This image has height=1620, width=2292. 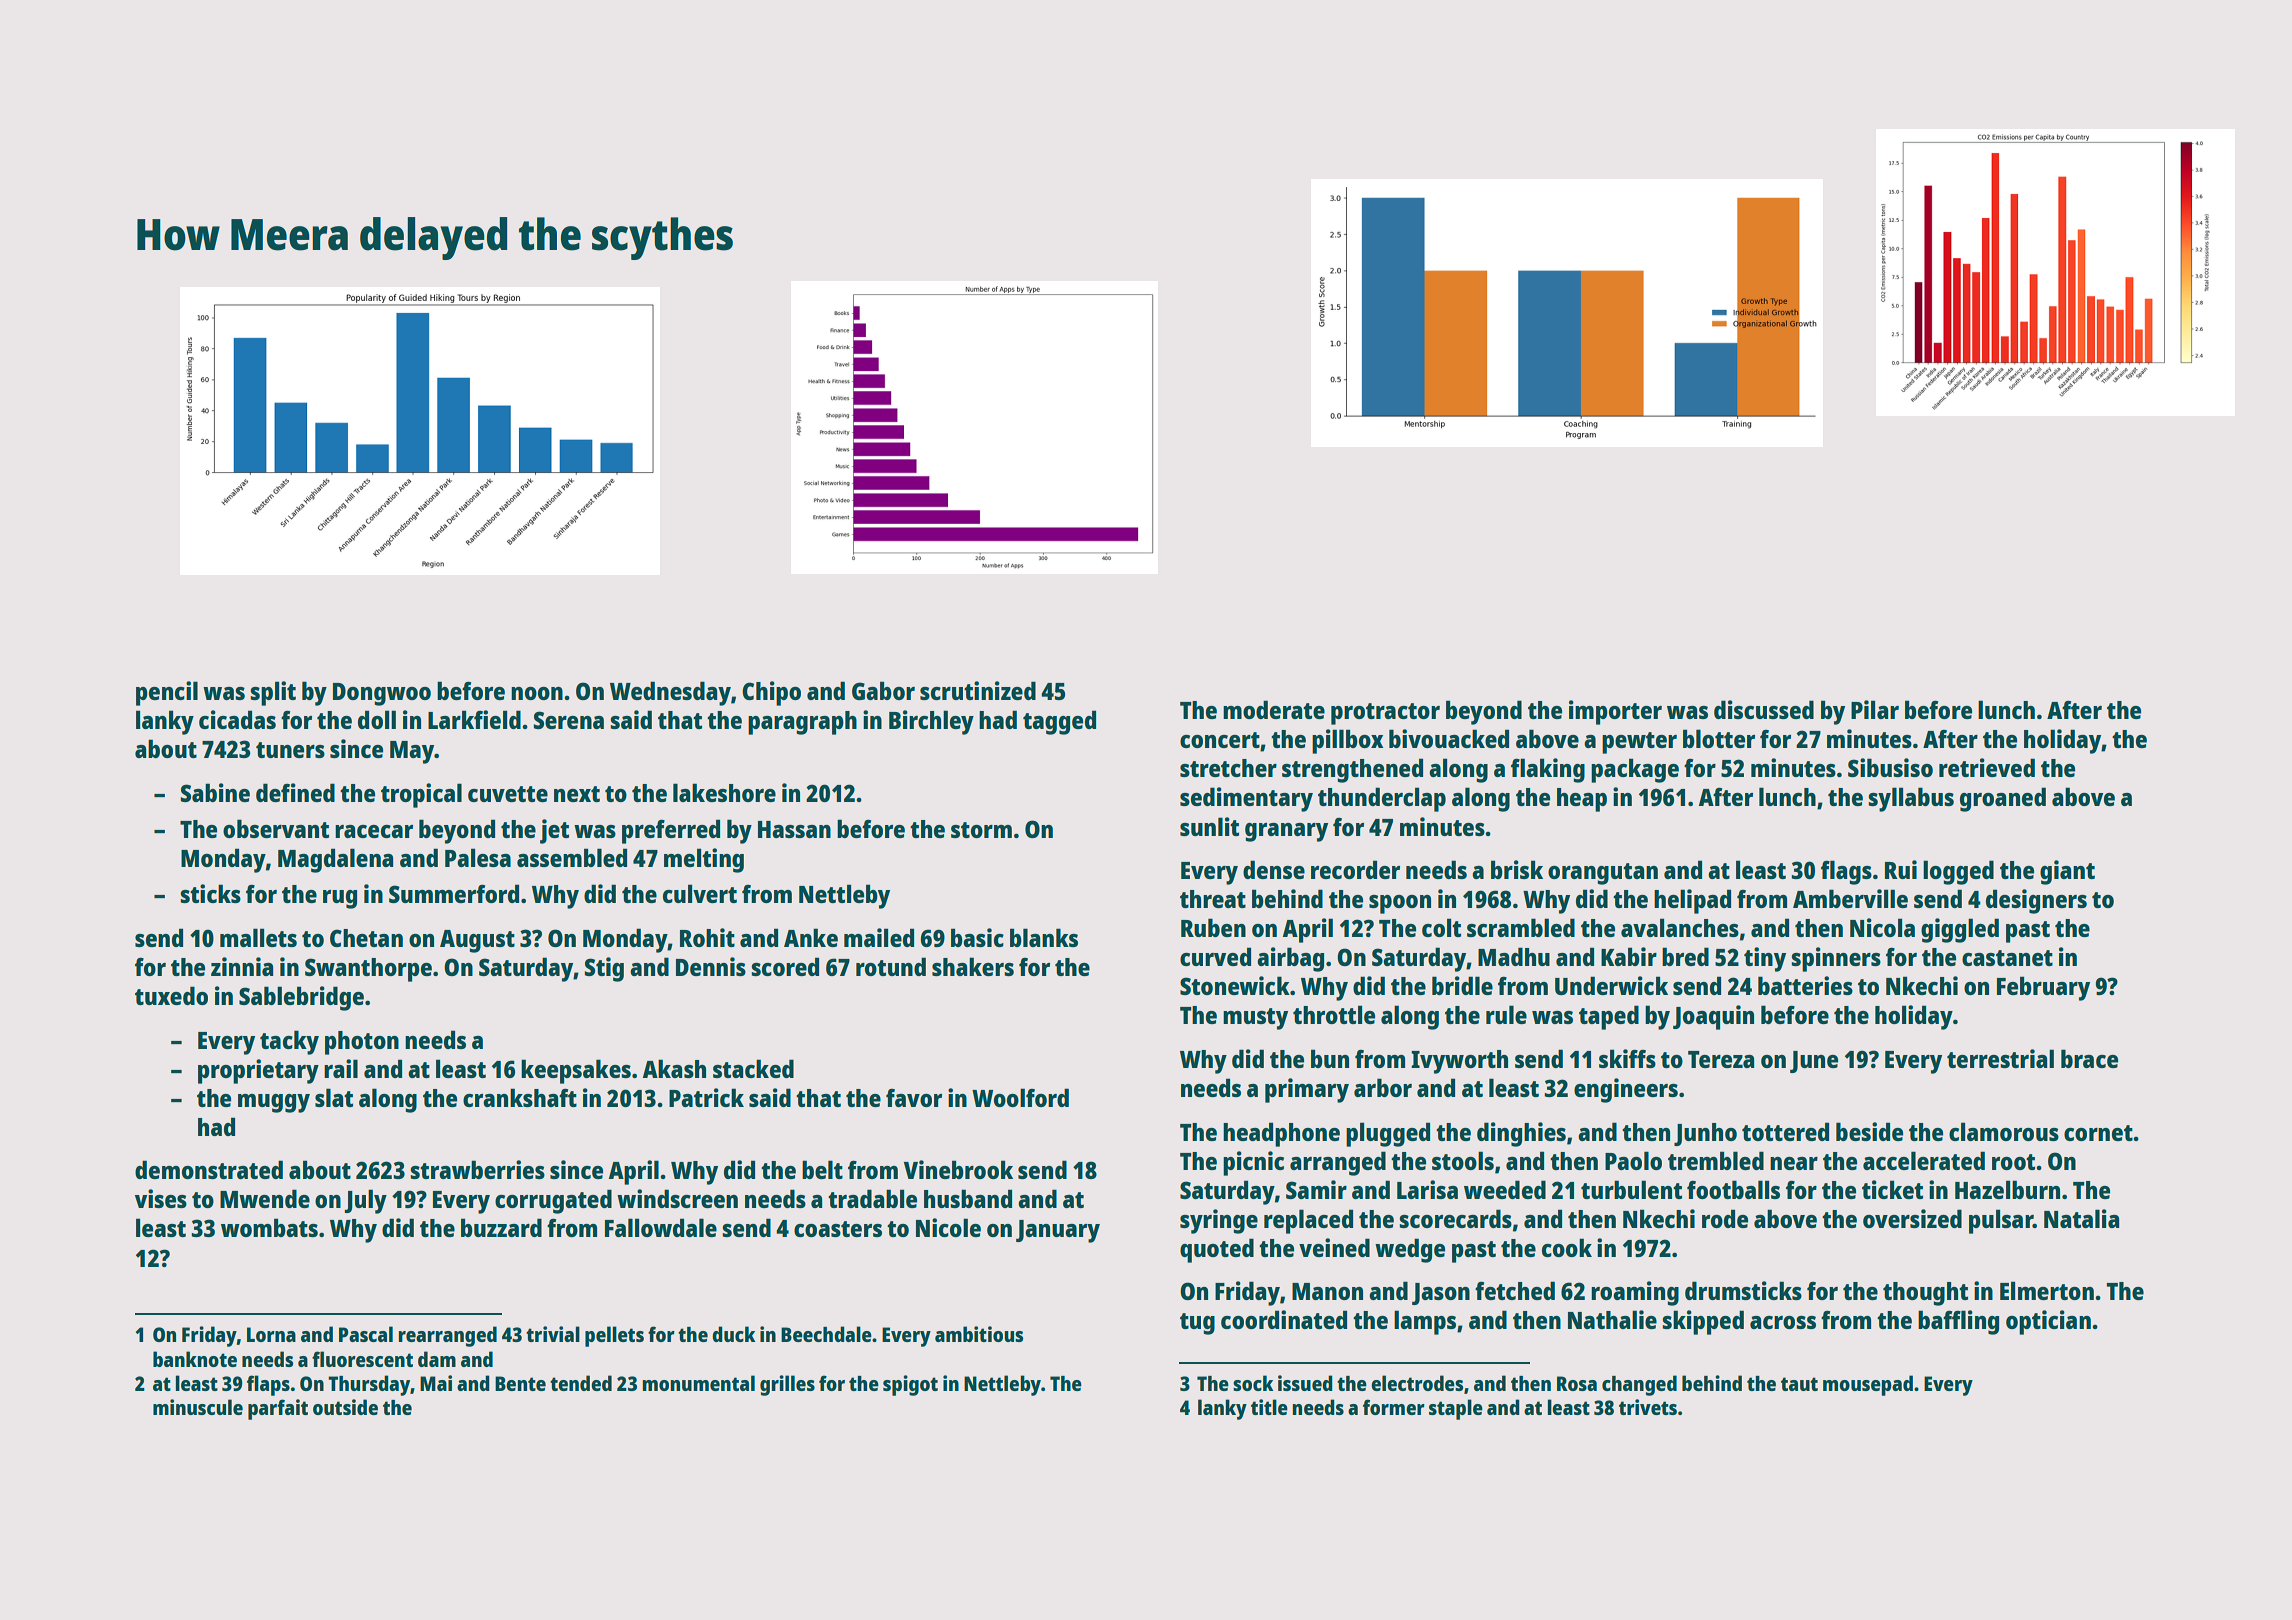 What do you see at coordinates (1764, 709) in the image?
I see `discussed` at bounding box center [1764, 709].
